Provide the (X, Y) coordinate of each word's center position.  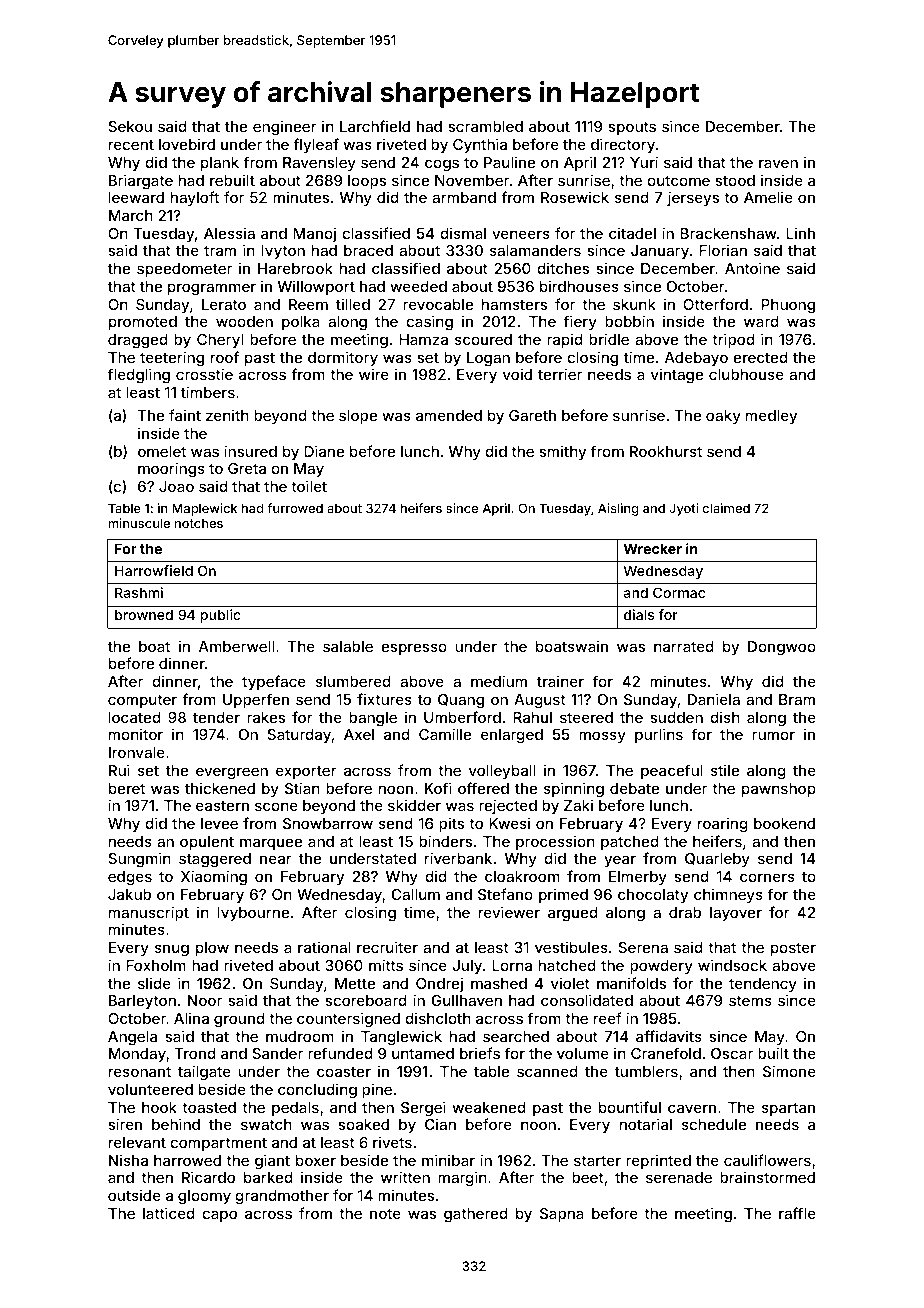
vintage (677, 375)
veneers (521, 234)
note (385, 1214)
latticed (169, 1213)
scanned (547, 1071)
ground (239, 1020)
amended (449, 415)
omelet (162, 451)
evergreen (232, 773)
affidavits (669, 1036)
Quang (461, 701)
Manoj (314, 234)
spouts (632, 128)
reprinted (658, 1161)
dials (639, 614)
